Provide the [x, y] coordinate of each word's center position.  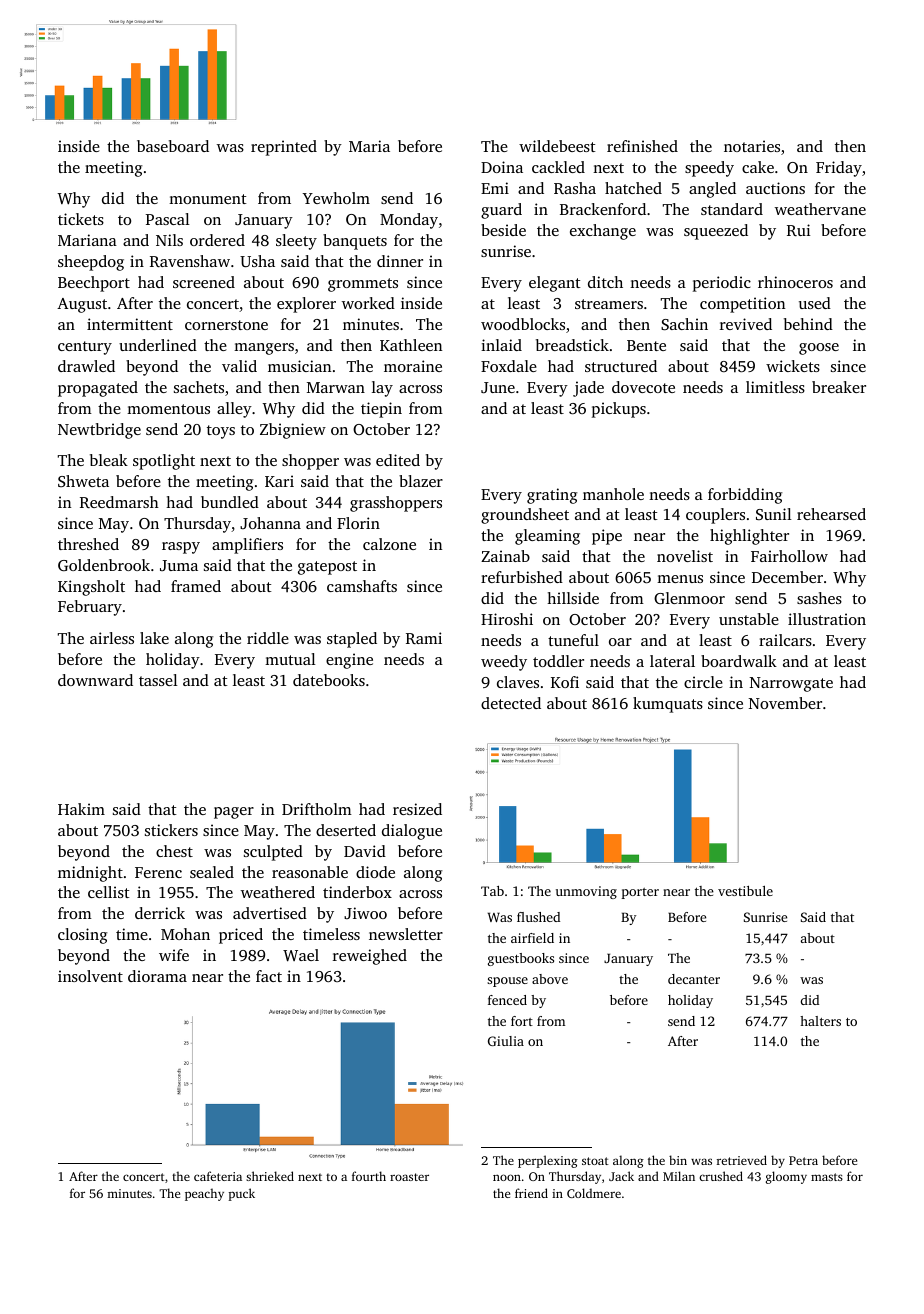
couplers [715, 516]
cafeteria [218, 1176]
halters [820, 1021]
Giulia [506, 1041]
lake [154, 638]
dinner [400, 261]
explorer [306, 305]
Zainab [505, 556]
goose [819, 349]
